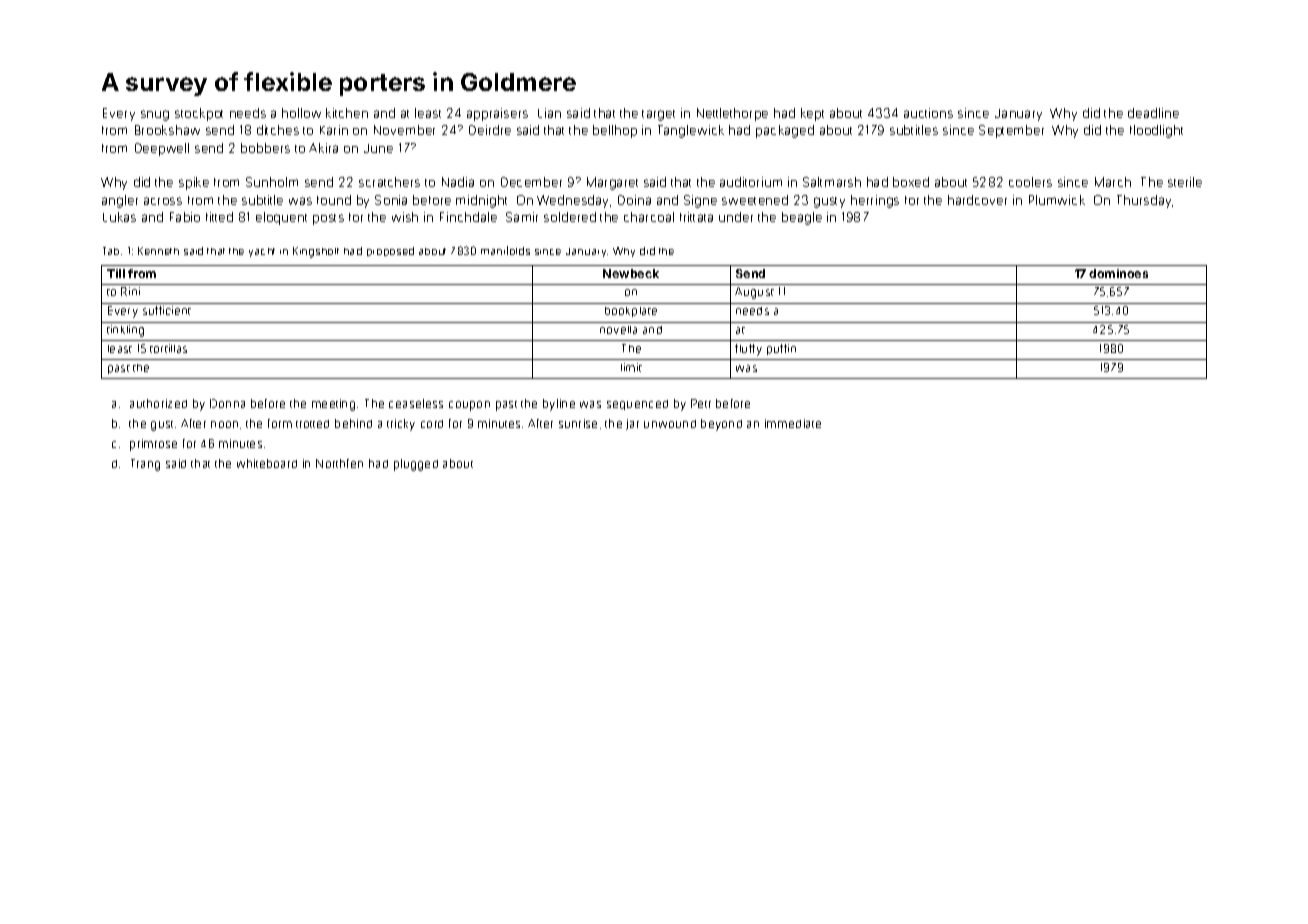  I want to click on tinkling, so click(125, 331).
